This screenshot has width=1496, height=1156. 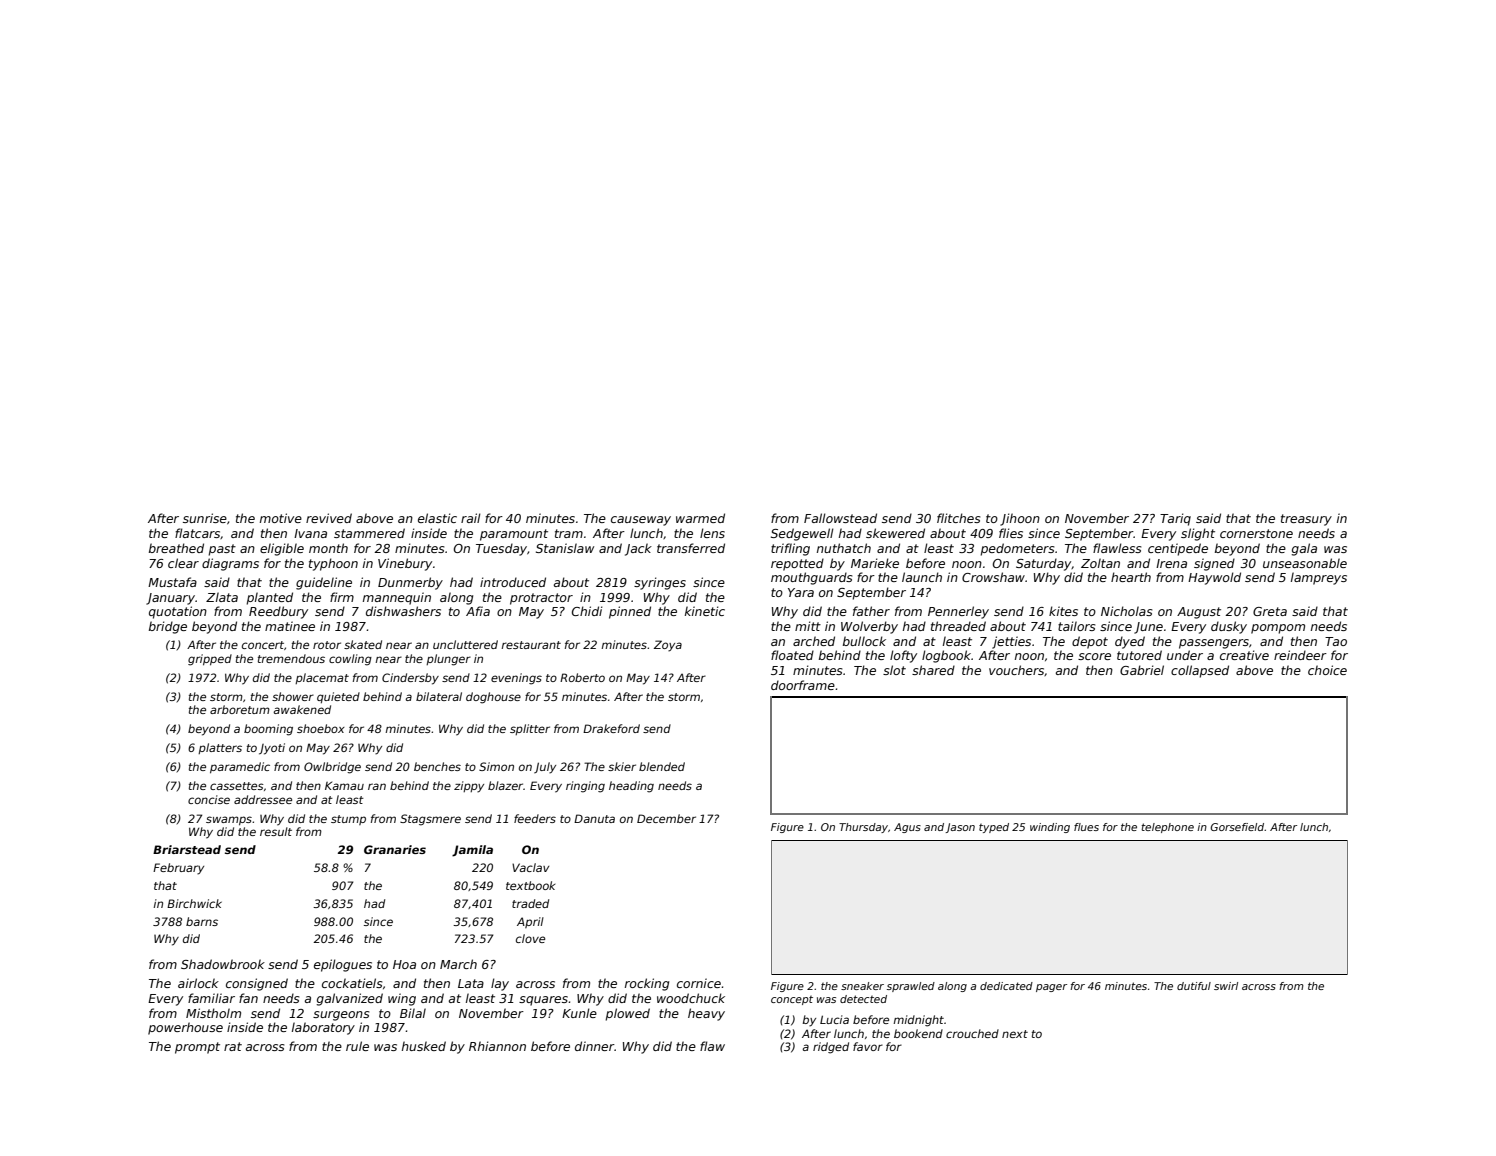 What do you see at coordinates (213, 1013) in the screenshot?
I see `Mistholm` at bounding box center [213, 1013].
